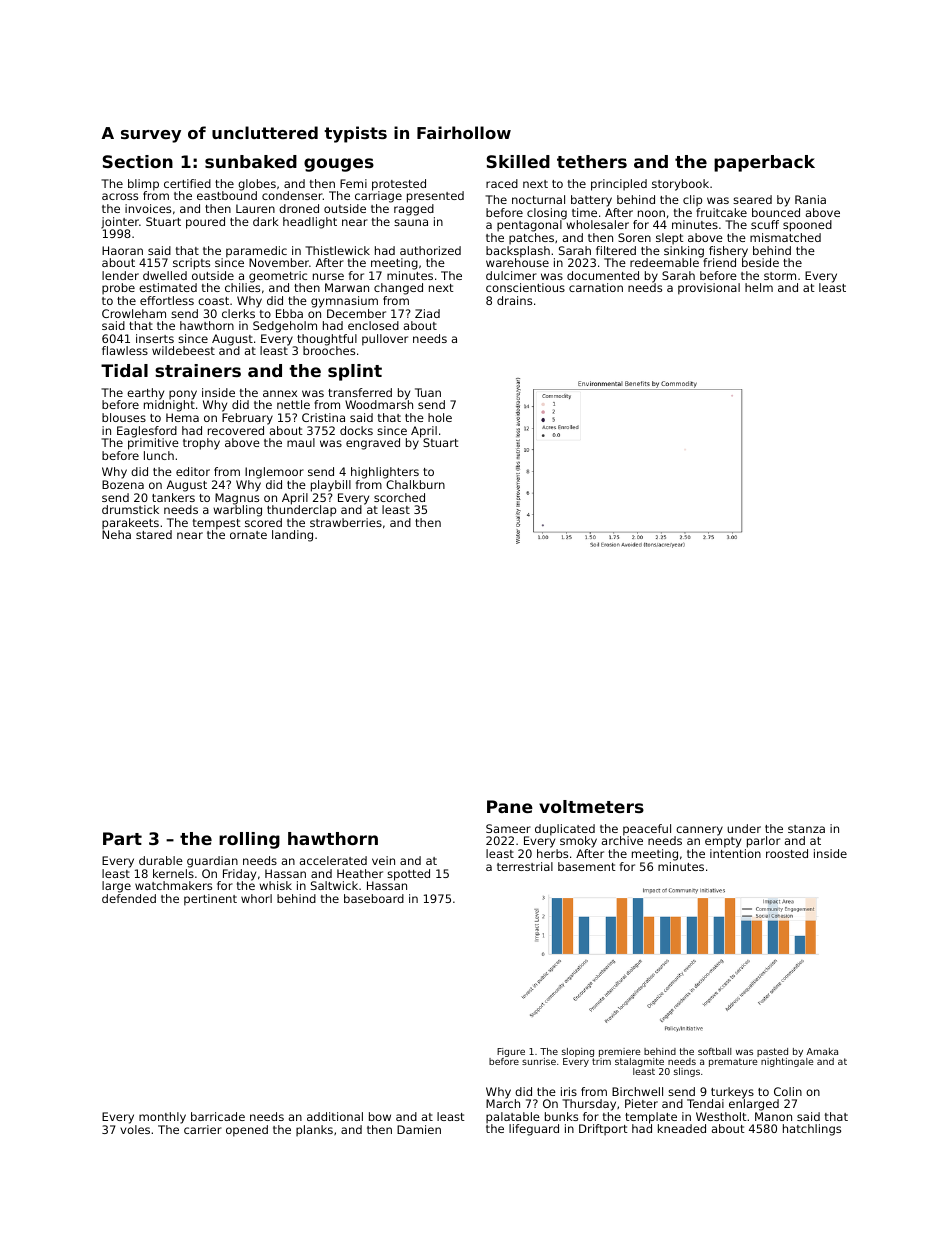 This screenshot has height=1233, width=952. What do you see at coordinates (510, 806) in the screenshot?
I see `Pane` at bounding box center [510, 806].
